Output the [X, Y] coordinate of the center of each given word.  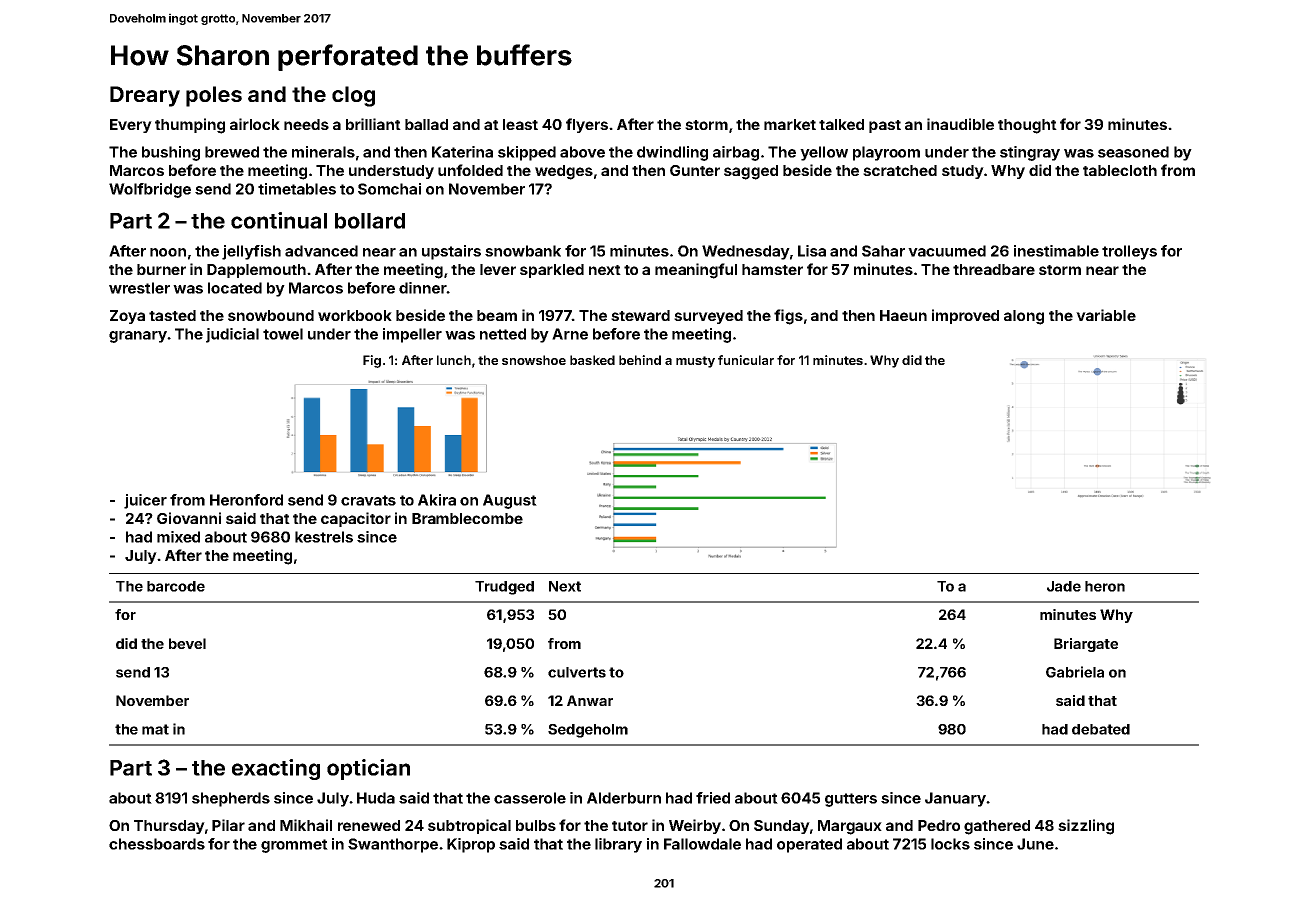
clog [353, 96]
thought [1027, 126]
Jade [1064, 586]
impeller [412, 335]
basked [592, 360]
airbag [736, 153]
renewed [369, 825]
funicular [746, 360]
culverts [577, 672]
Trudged [504, 588]
